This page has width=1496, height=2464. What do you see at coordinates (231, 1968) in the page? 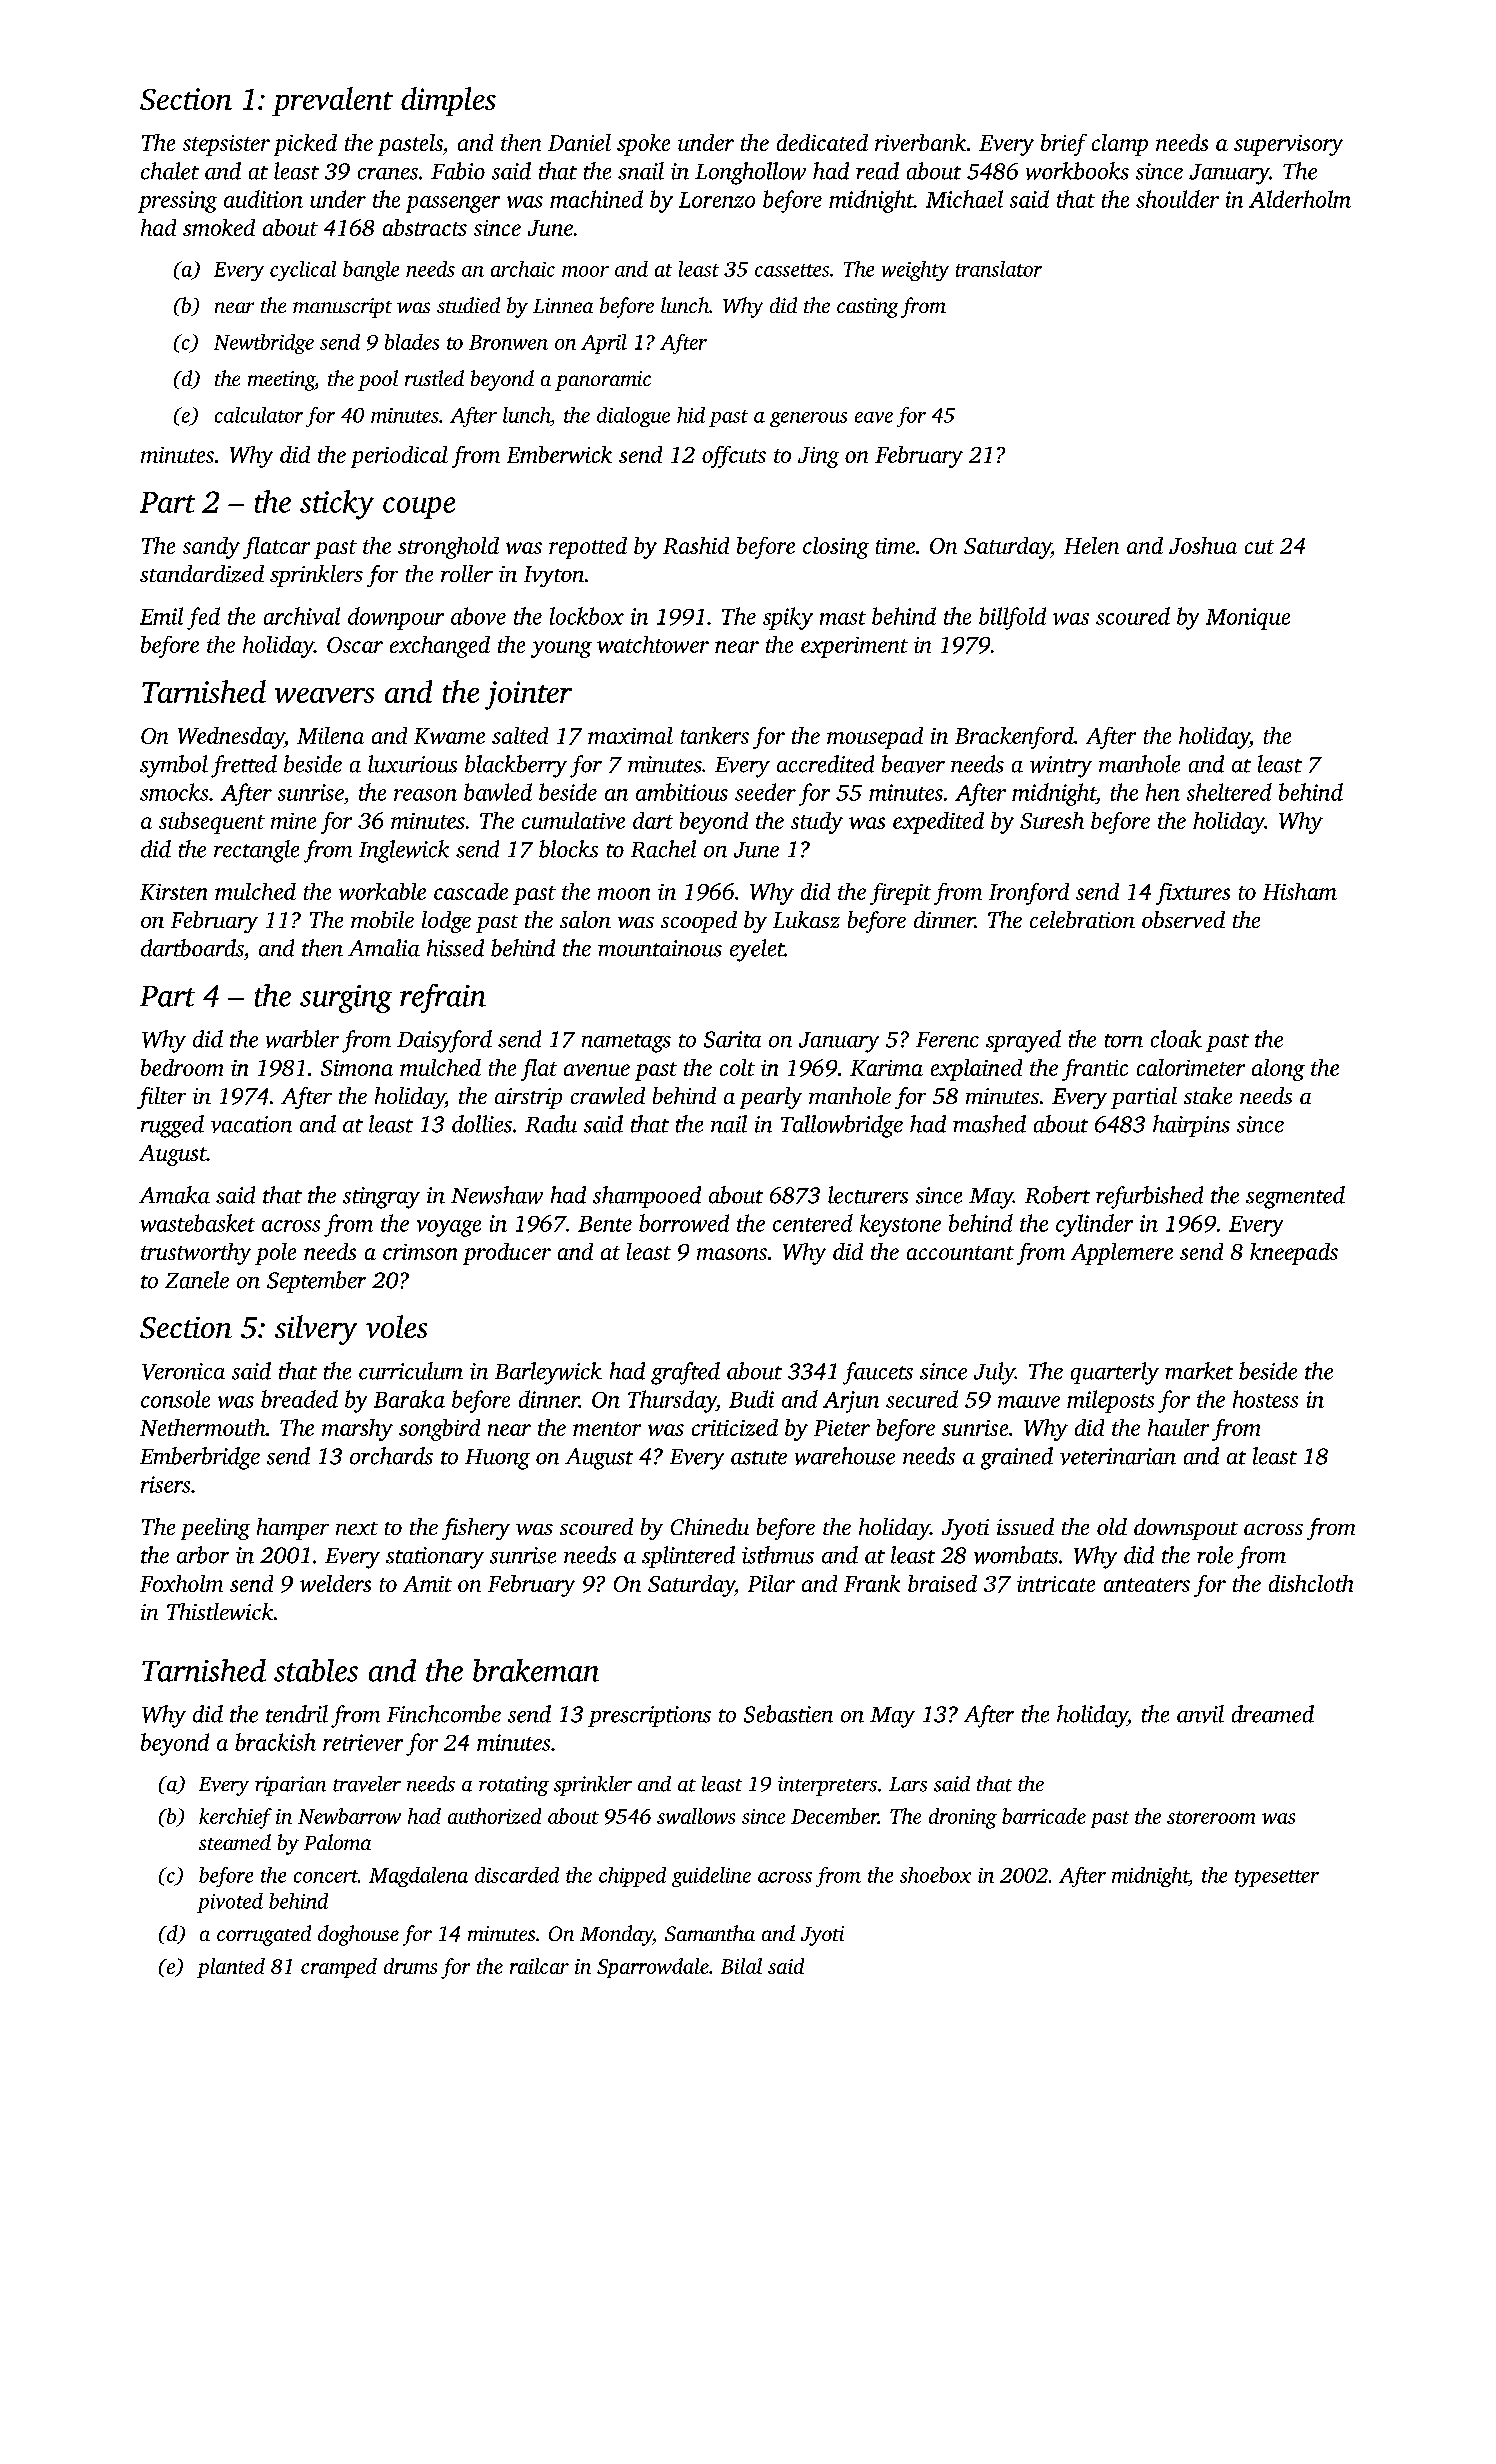
I see `planted` at bounding box center [231, 1968].
